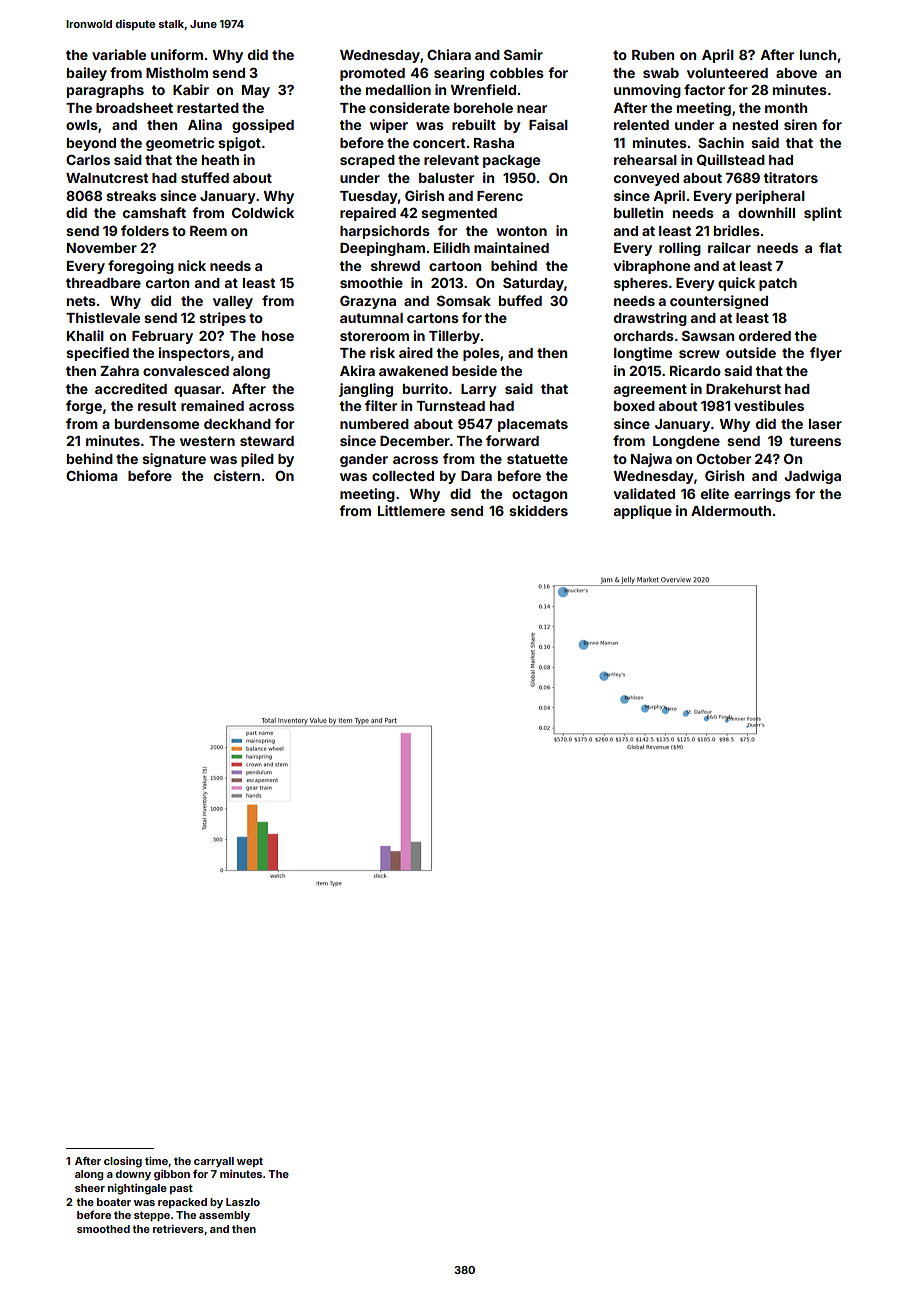 This image has width=908, height=1316. Describe the element at coordinates (134, 108) in the image. I see `broadsheet` at that location.
